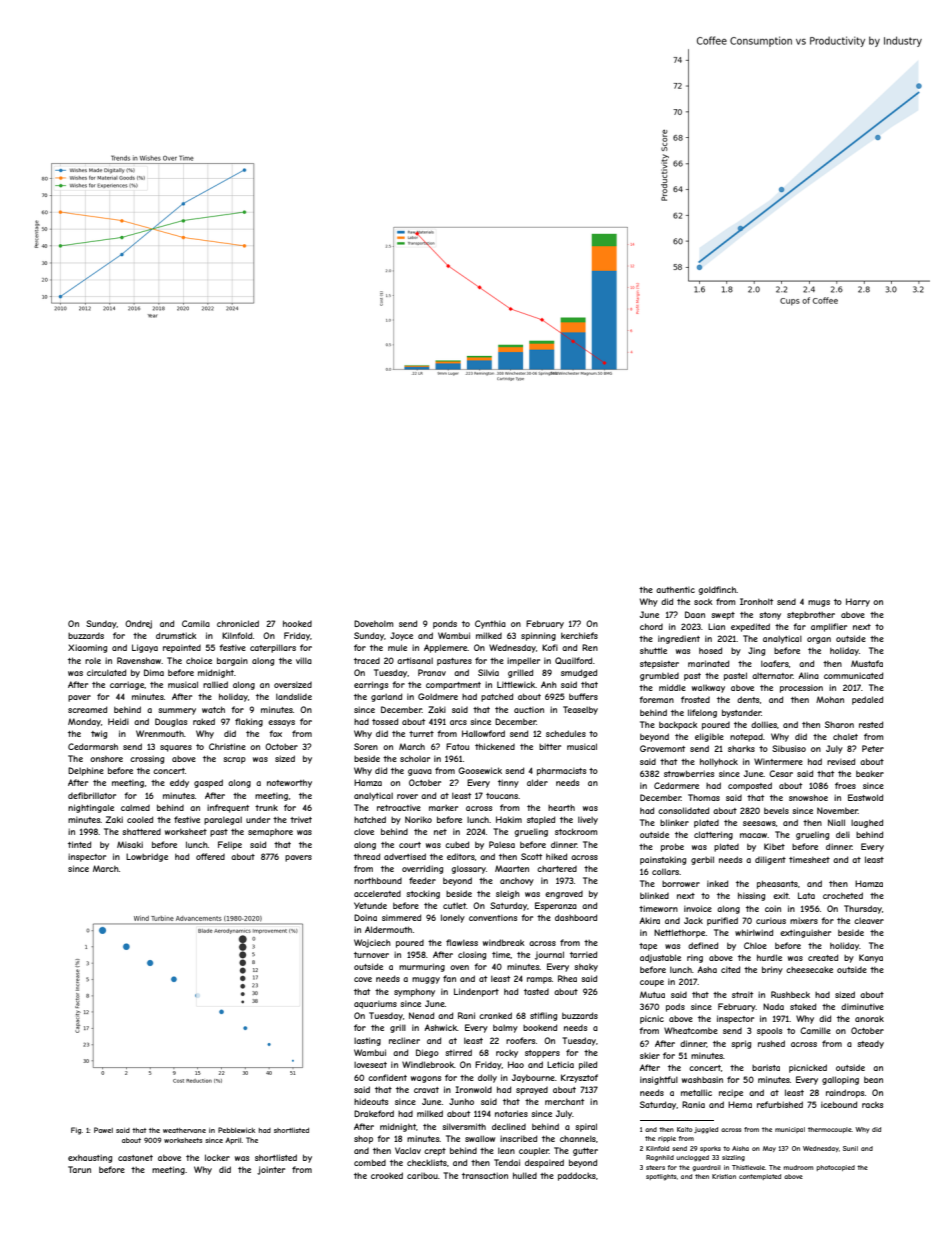 Image resolution: width=952 pixels, height=1233 pixels. I want to click on Camille, so click(815, 1030).
